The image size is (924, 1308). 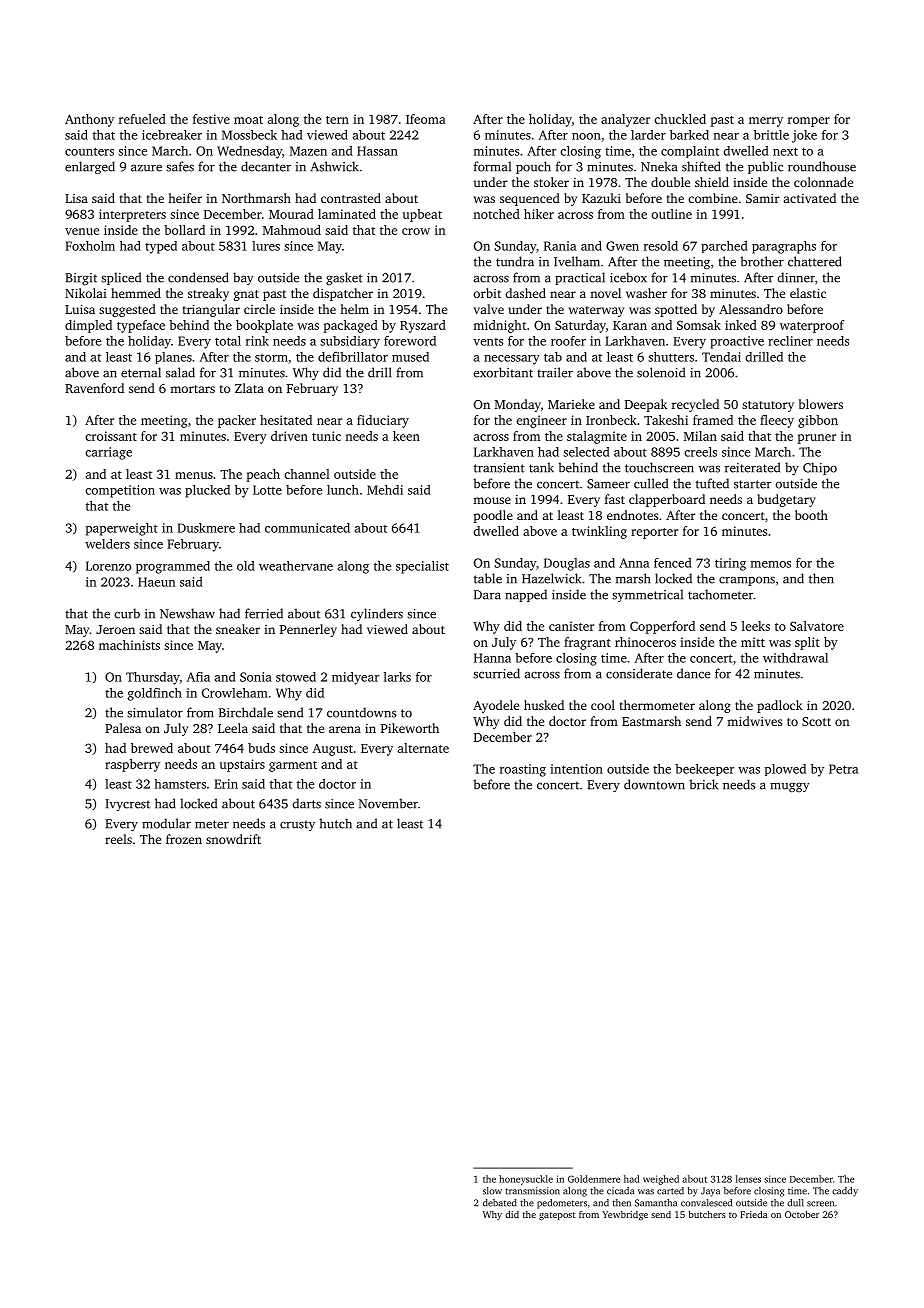 What do you see at coordinates (703, 784) in the screenshot?
I see `brick` at bounding box center [703, 784].
